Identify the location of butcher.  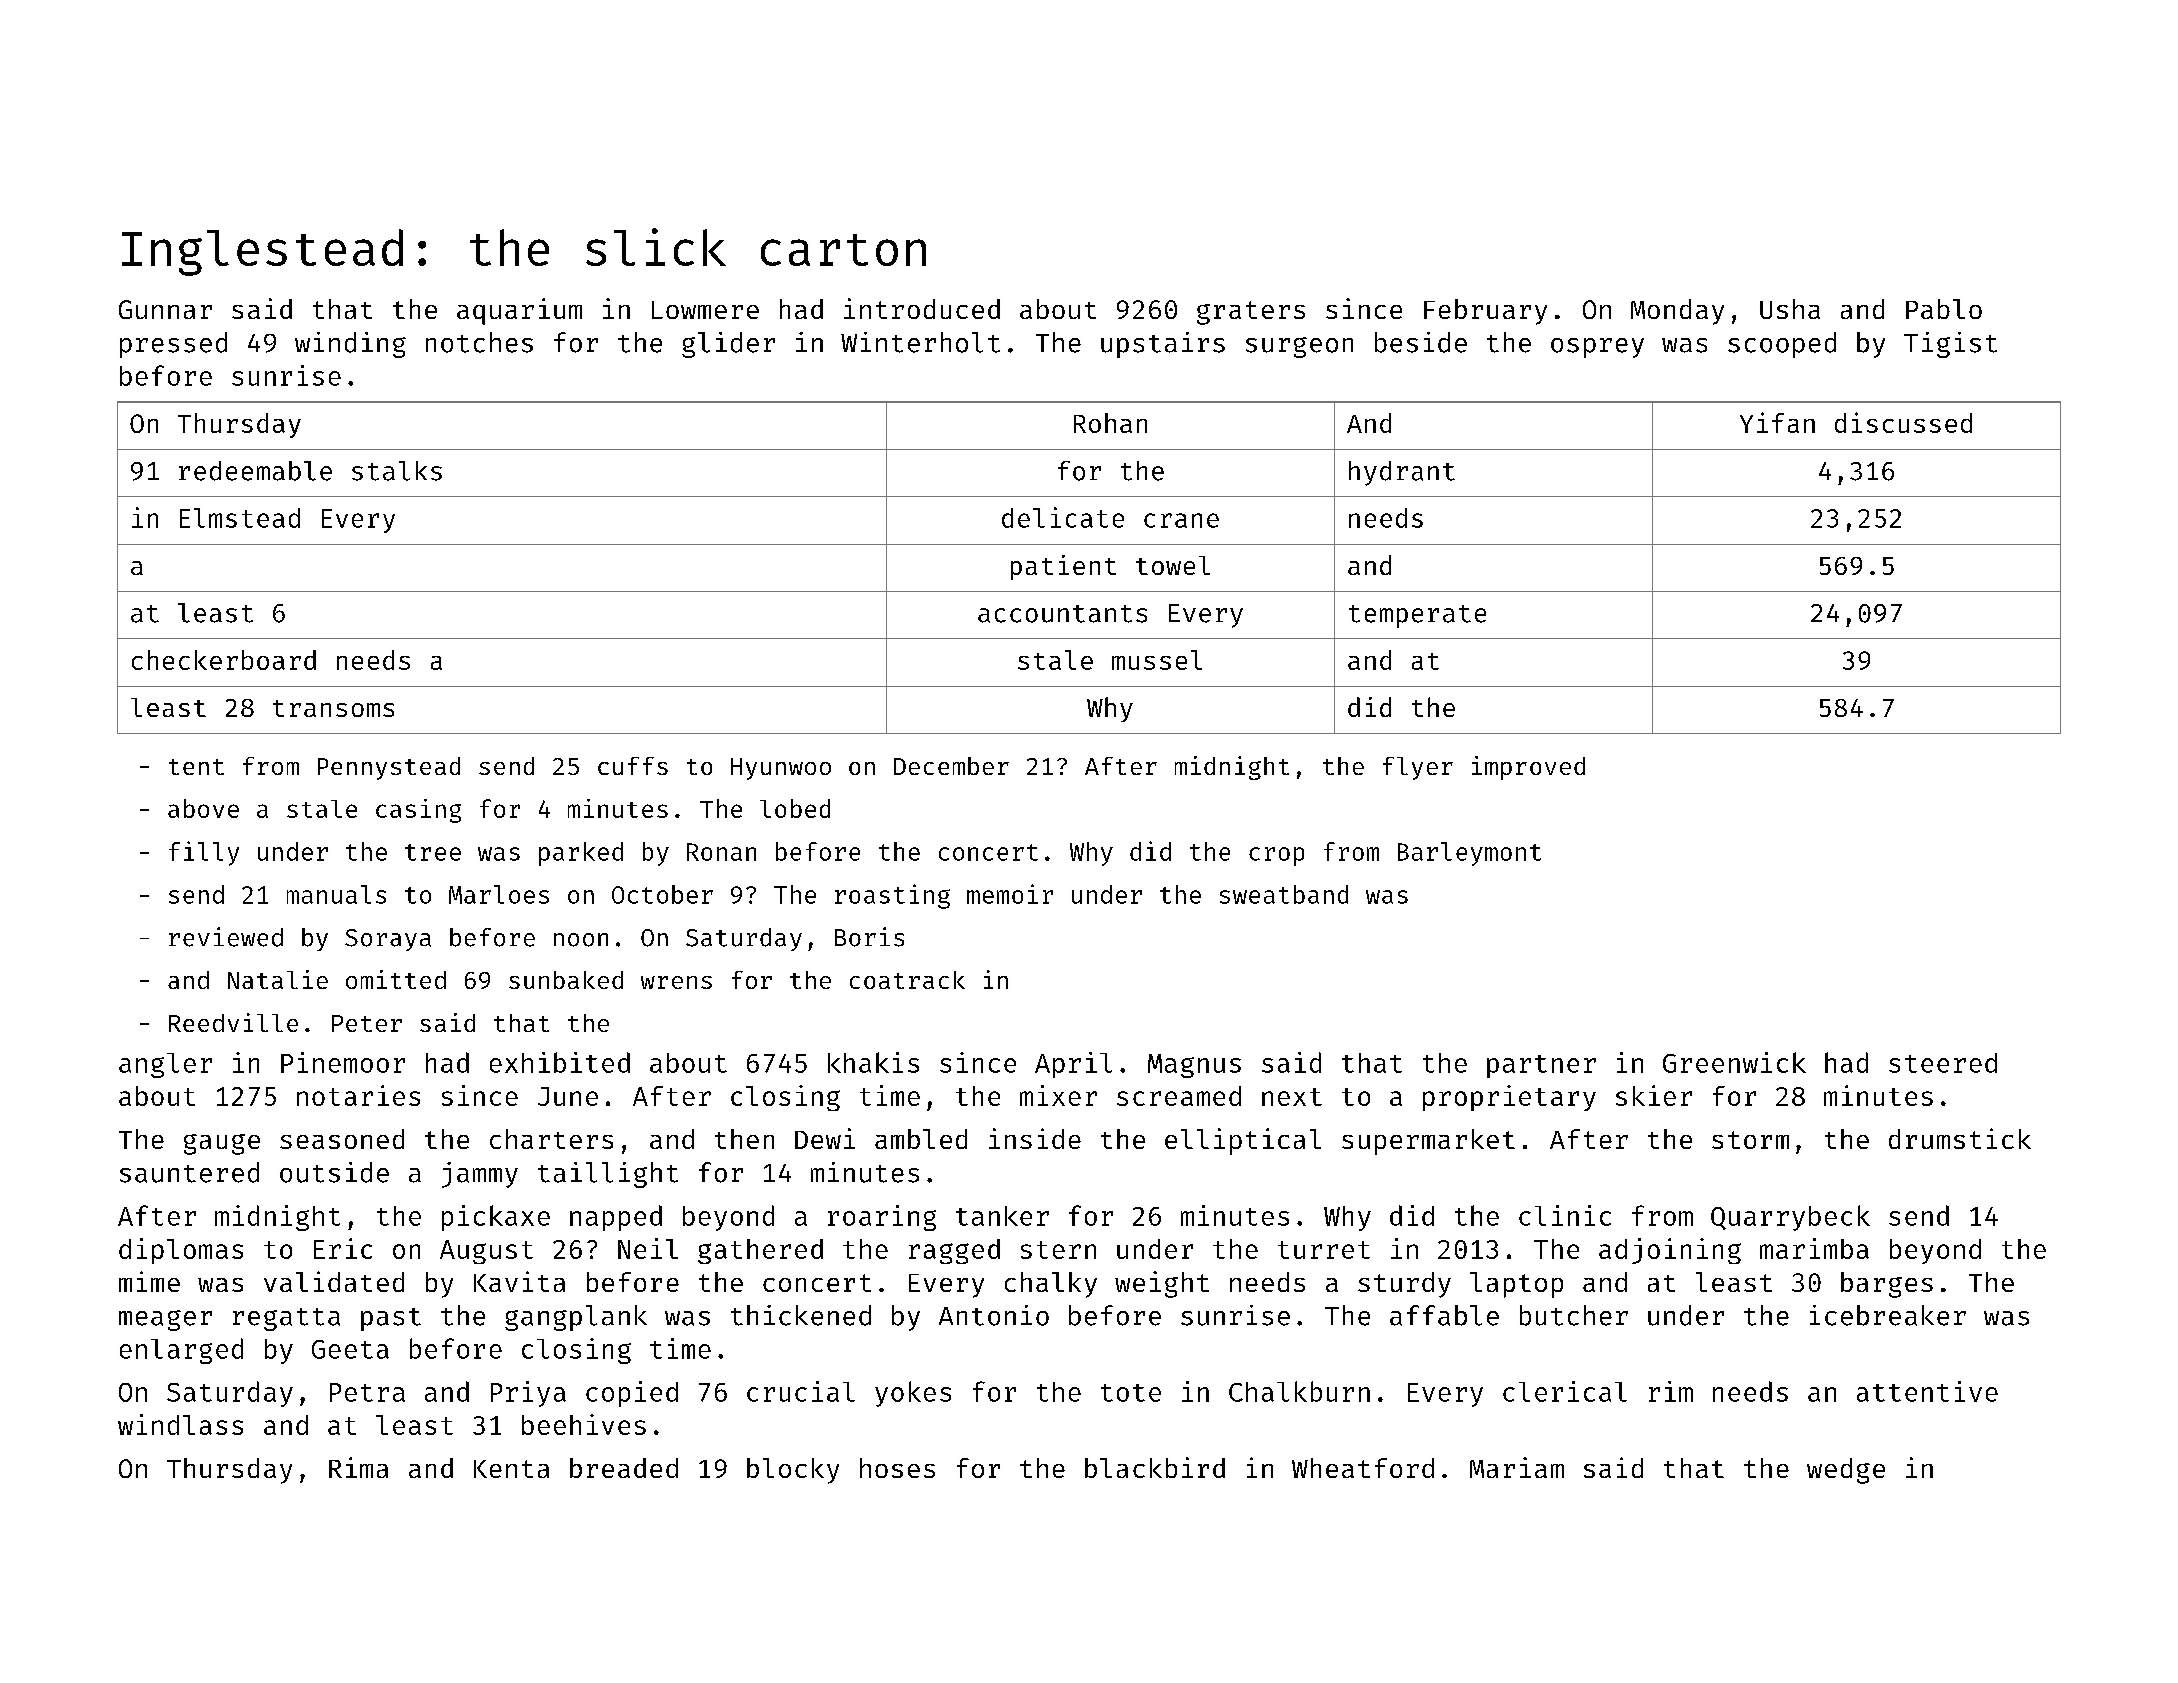
(1574, 1315).
